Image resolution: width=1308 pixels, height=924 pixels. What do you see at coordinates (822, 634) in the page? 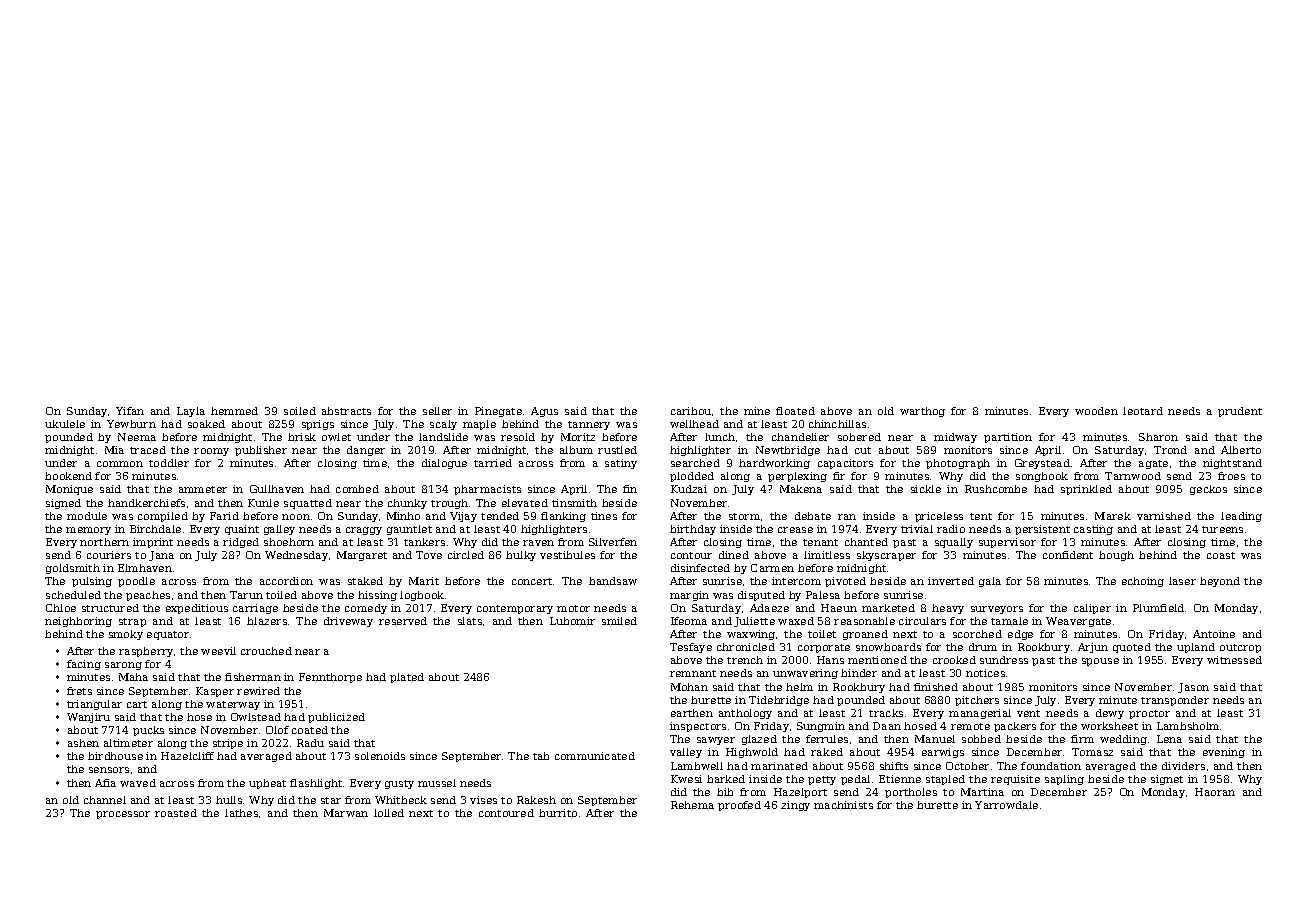
I see `toilet` at bounding box center [822, 634].
